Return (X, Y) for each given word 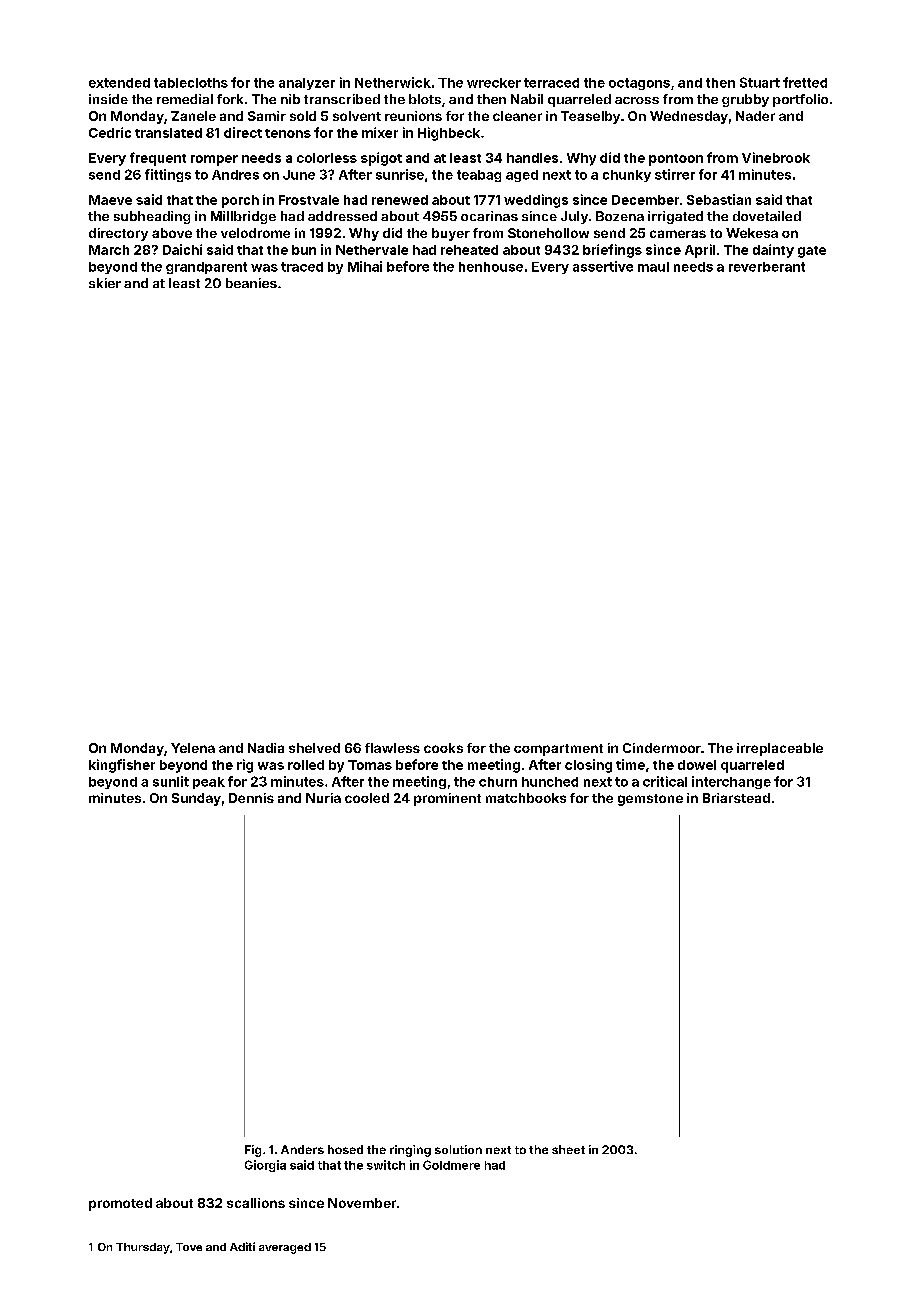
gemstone (650, 800)
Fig (253, 1151)
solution (458, 1149)
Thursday (143, 1248)
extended (119, 83)
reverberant (767, 267)
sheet (568, 1149)
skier (105, 283)
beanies (251, 283)
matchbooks (526, 798)
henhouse (491, 267)
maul (653, 267)
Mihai (365, 266)
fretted (805, 82)
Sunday (196, 799)
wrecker (494, 83)
